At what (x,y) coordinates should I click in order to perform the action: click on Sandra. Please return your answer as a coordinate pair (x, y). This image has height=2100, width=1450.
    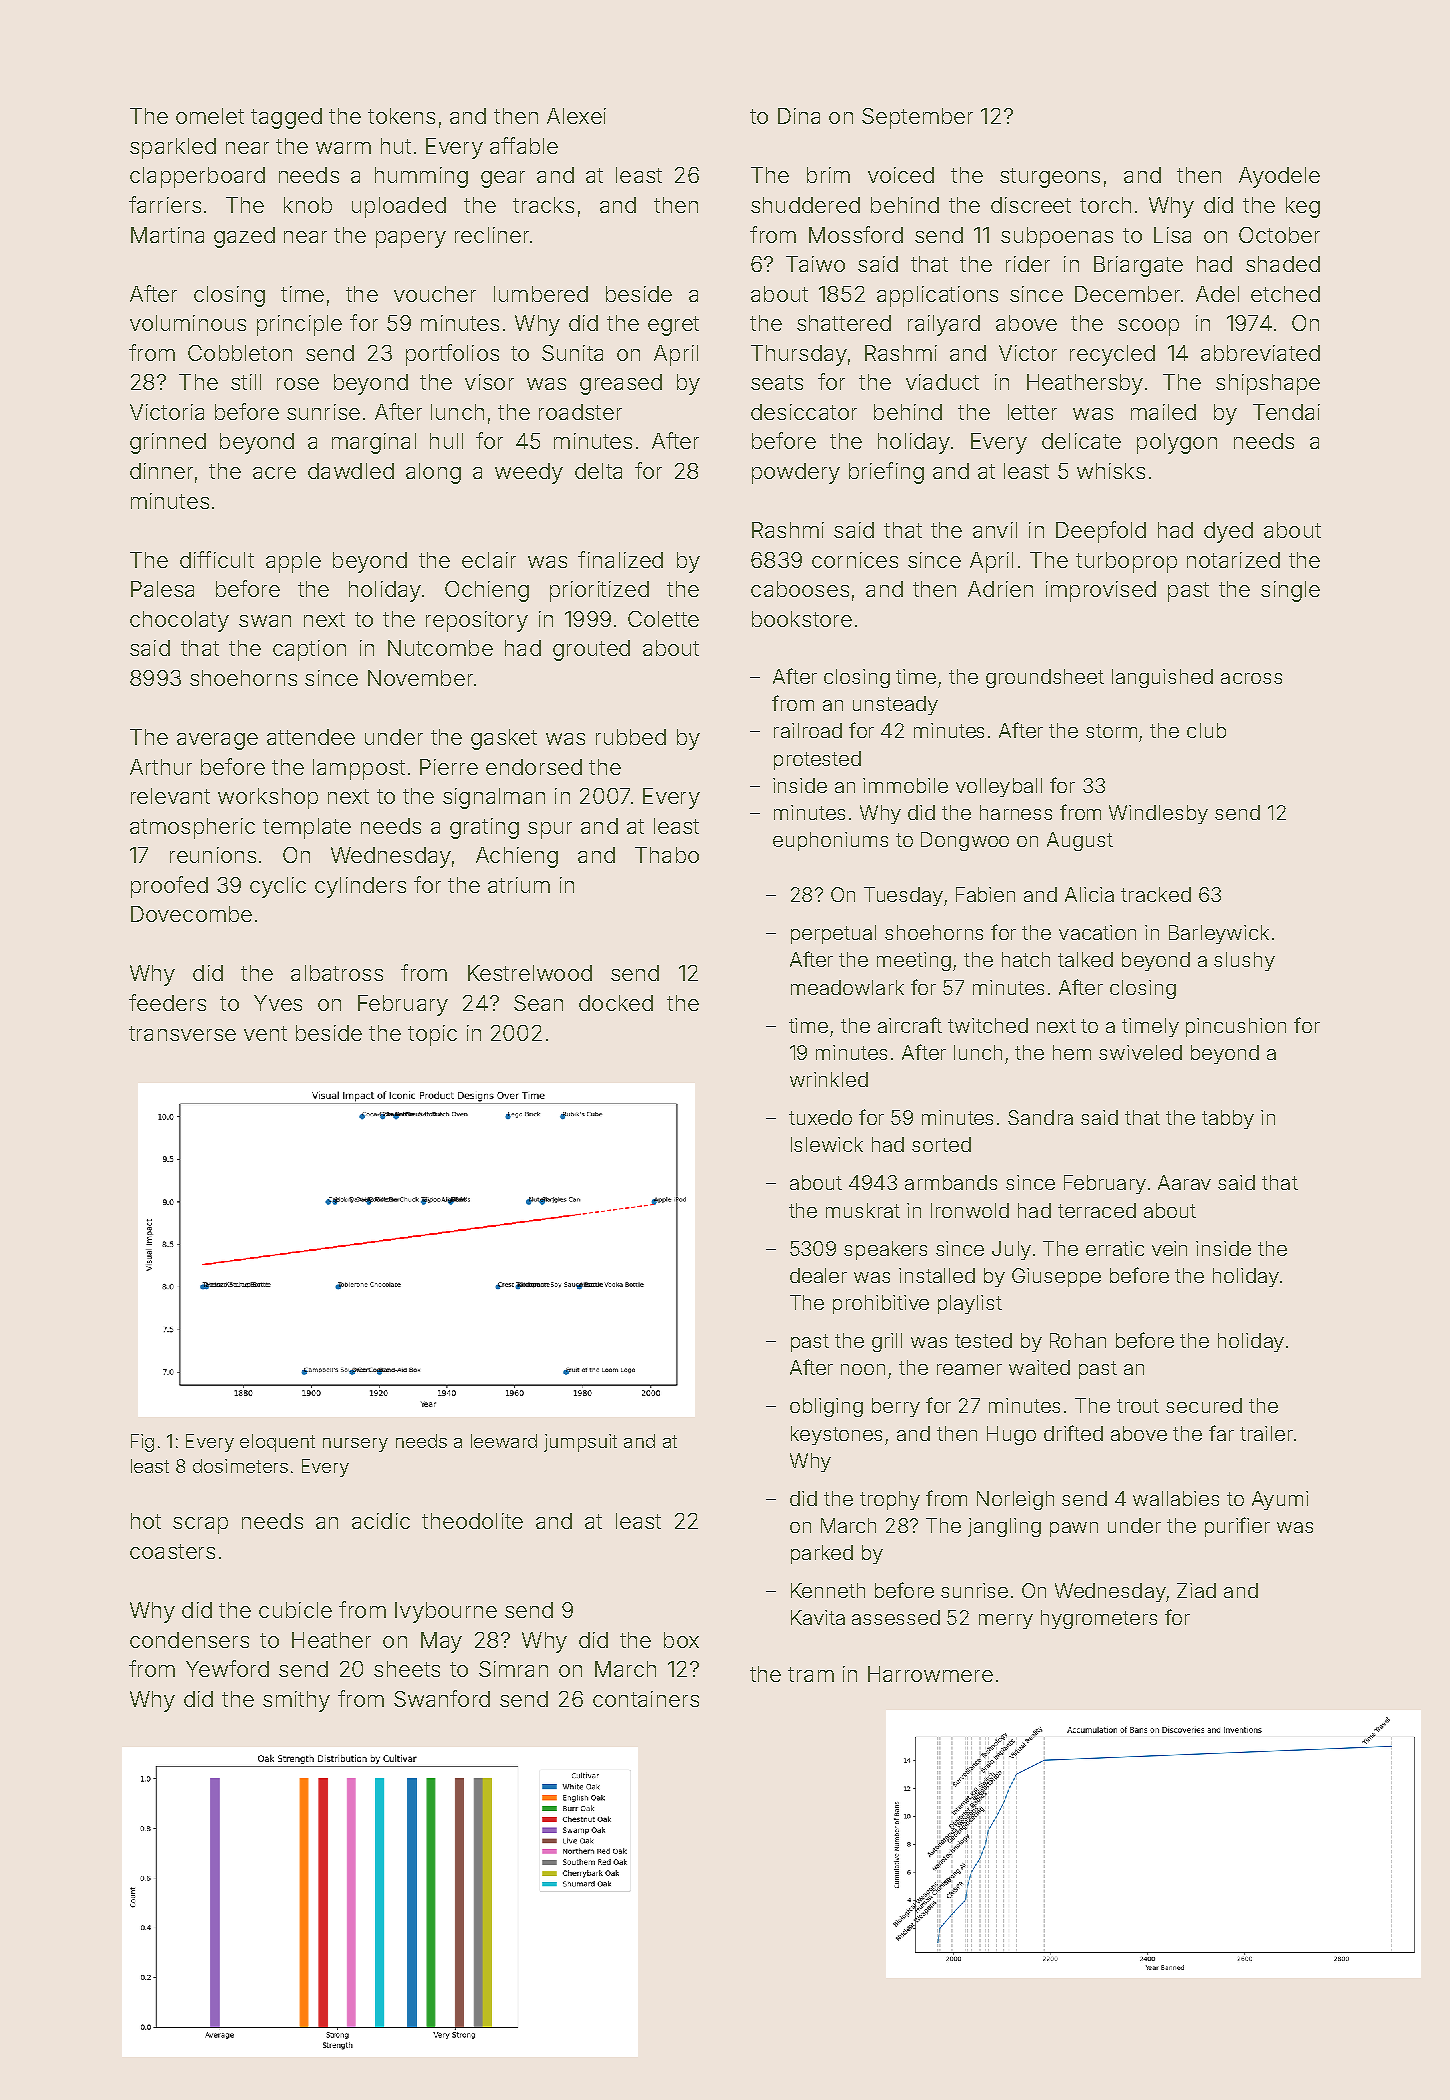
    Looking at the image, I should click on (1040, 1117).
